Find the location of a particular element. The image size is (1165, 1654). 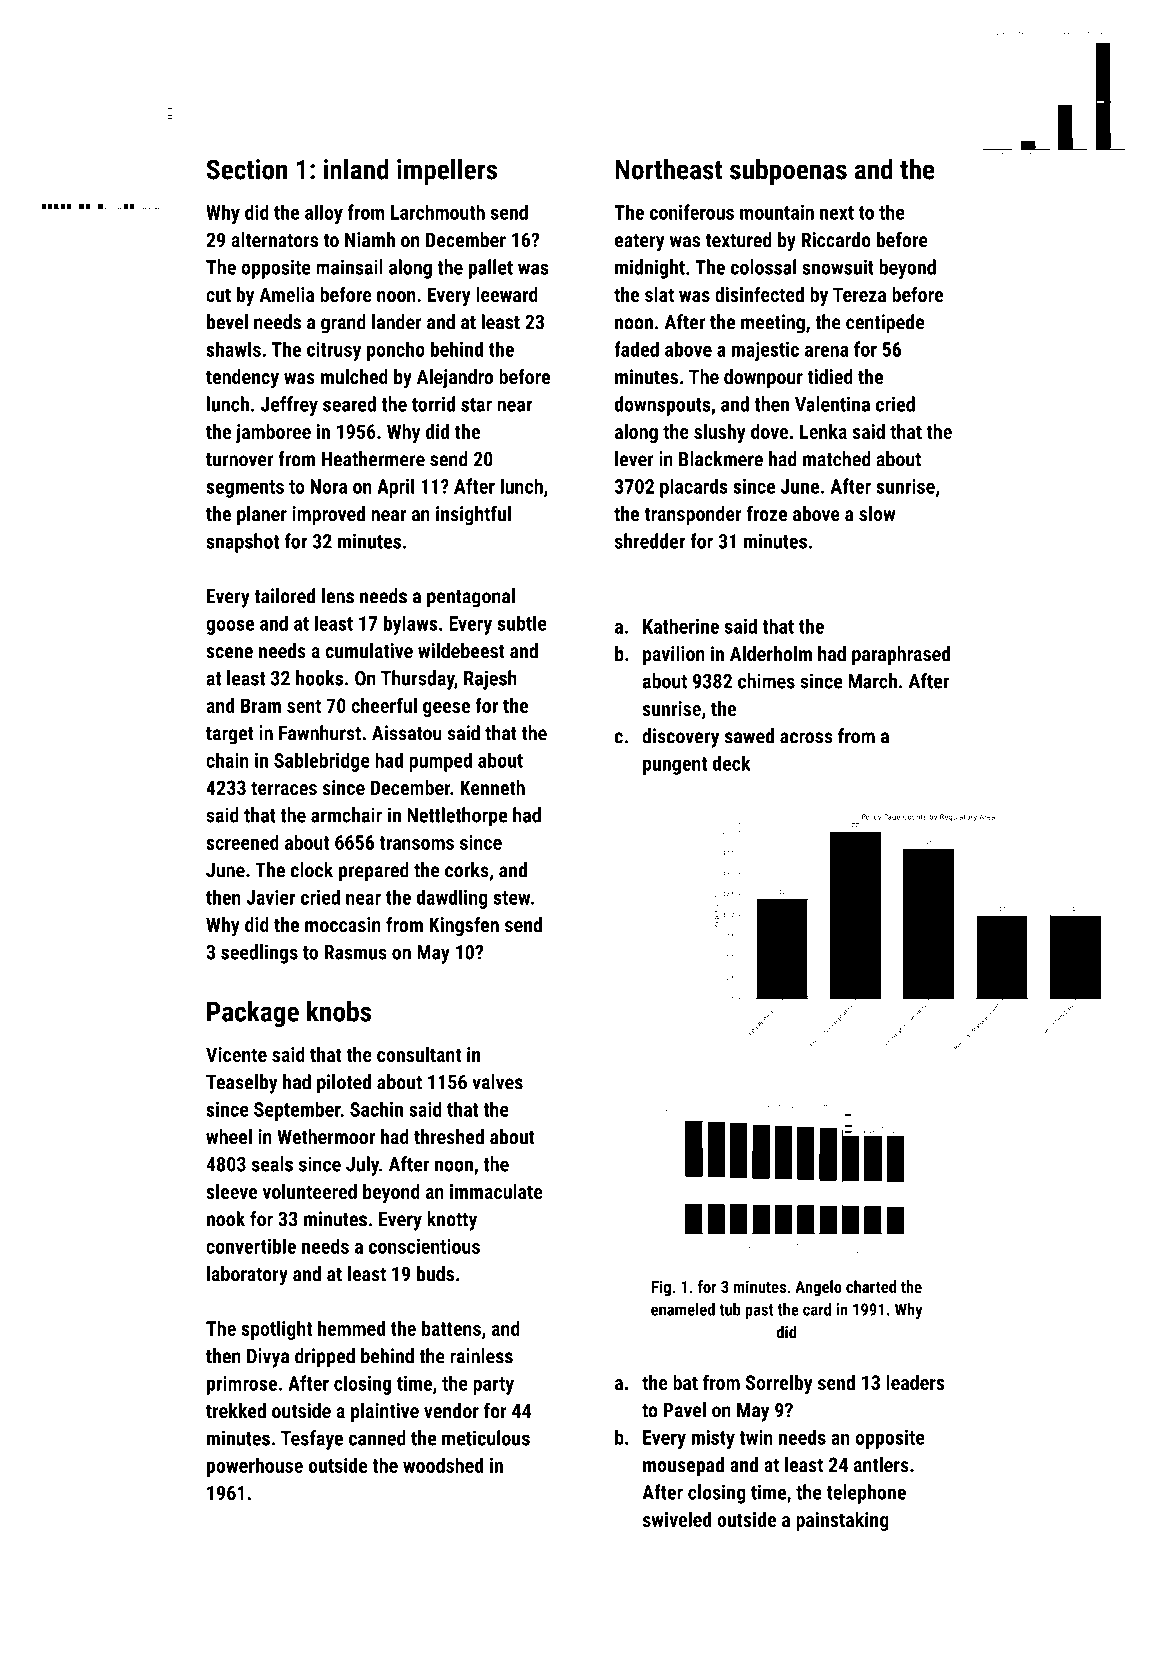

slat is located at coordinates (659, 294).
